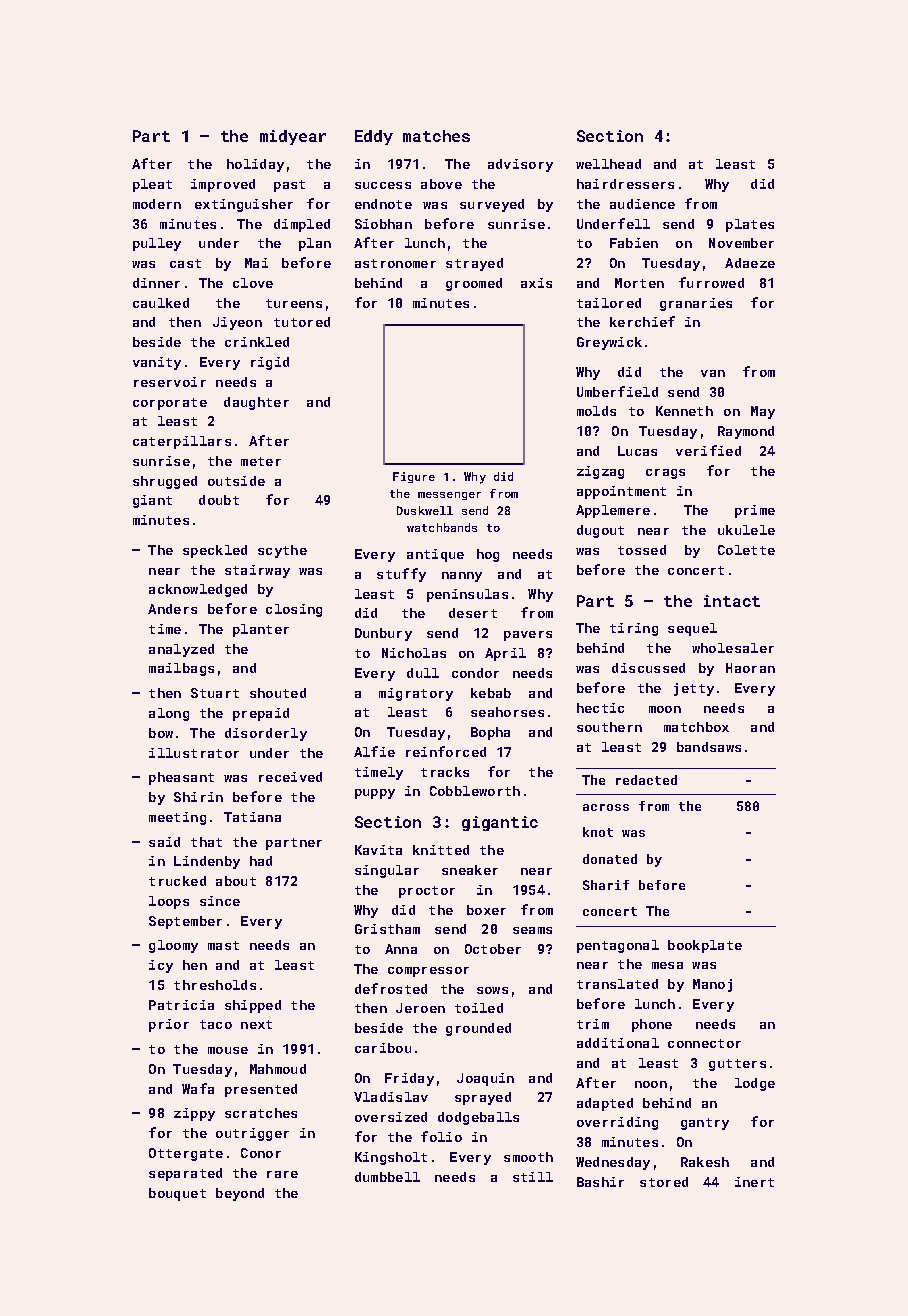  I want to click on May, so click(763, 412).
